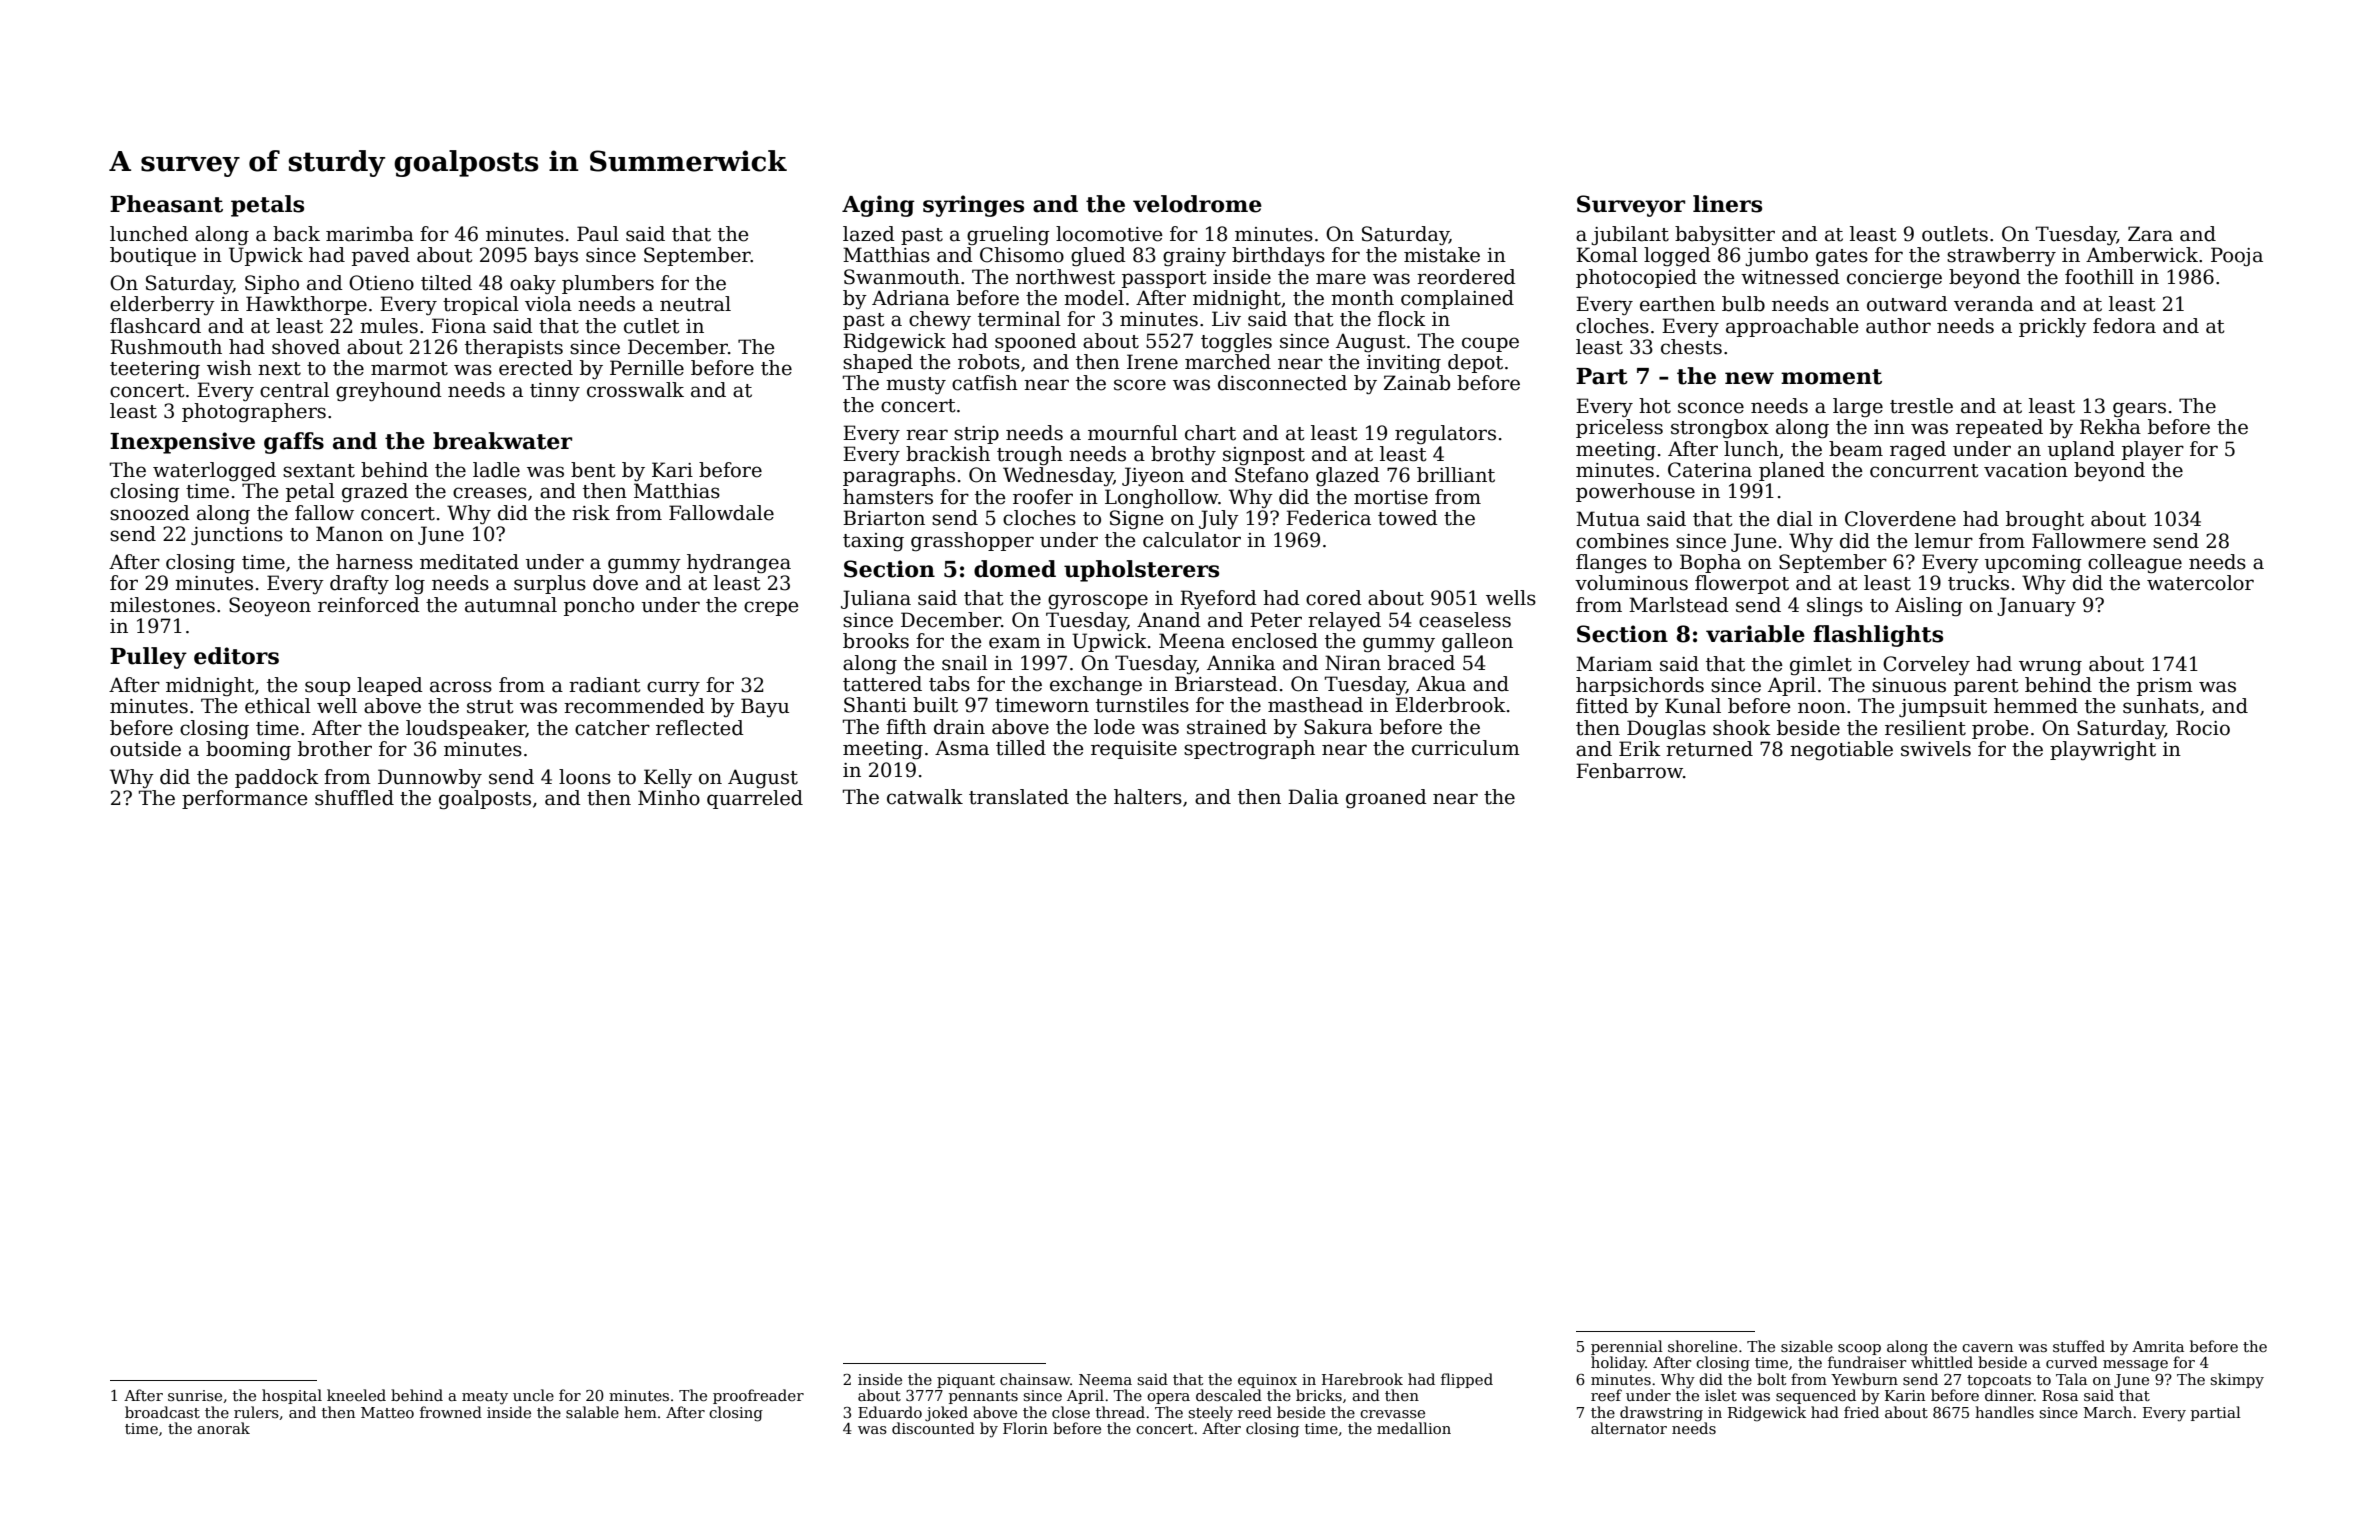  I want to click on Neema, so click(1105, 1379).
